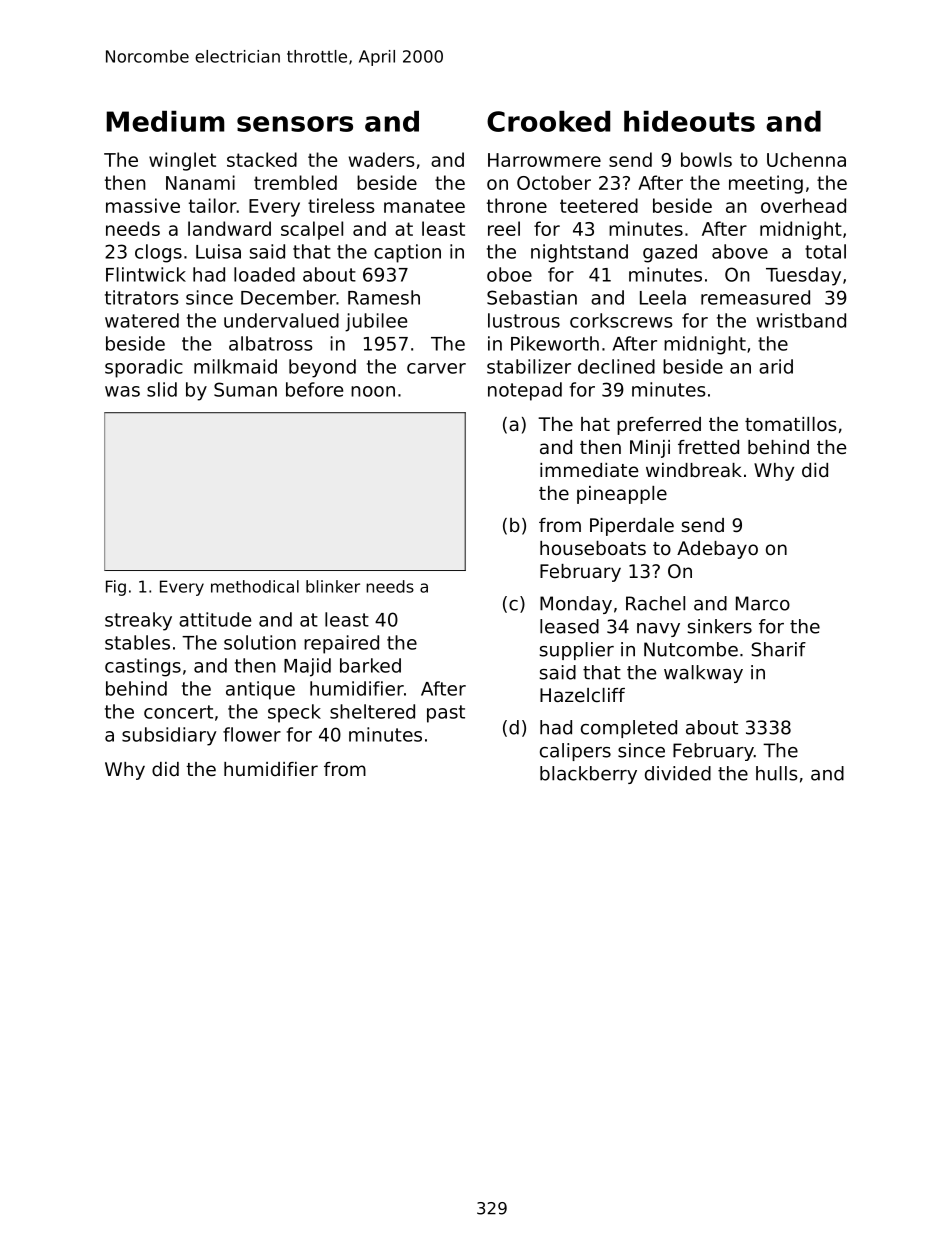 The width and height of the page is (952, 1233). I want to click on supplier, so click(577, 651).
